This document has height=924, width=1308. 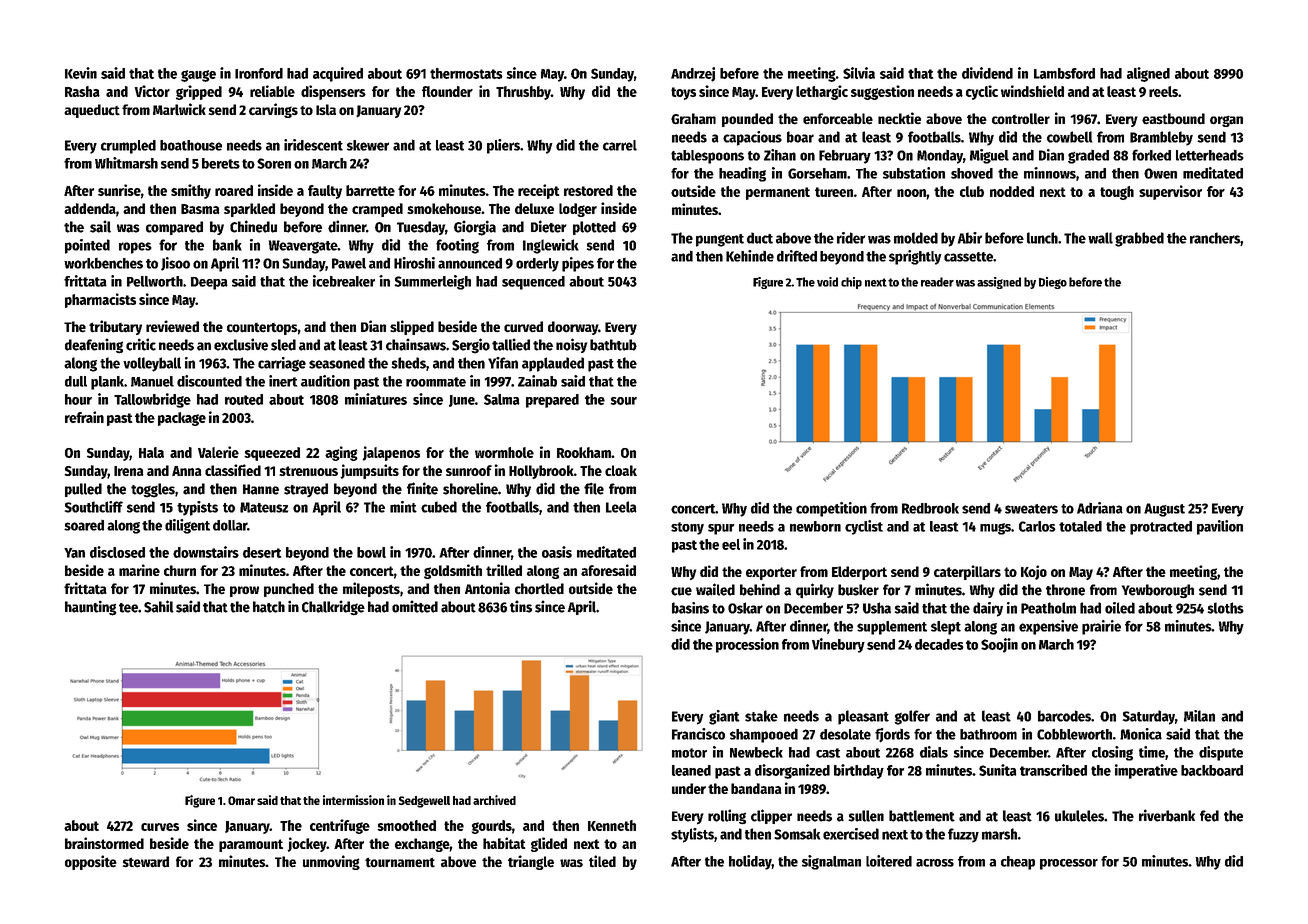 I want to click on acquired, so click(x=338, y=74).
